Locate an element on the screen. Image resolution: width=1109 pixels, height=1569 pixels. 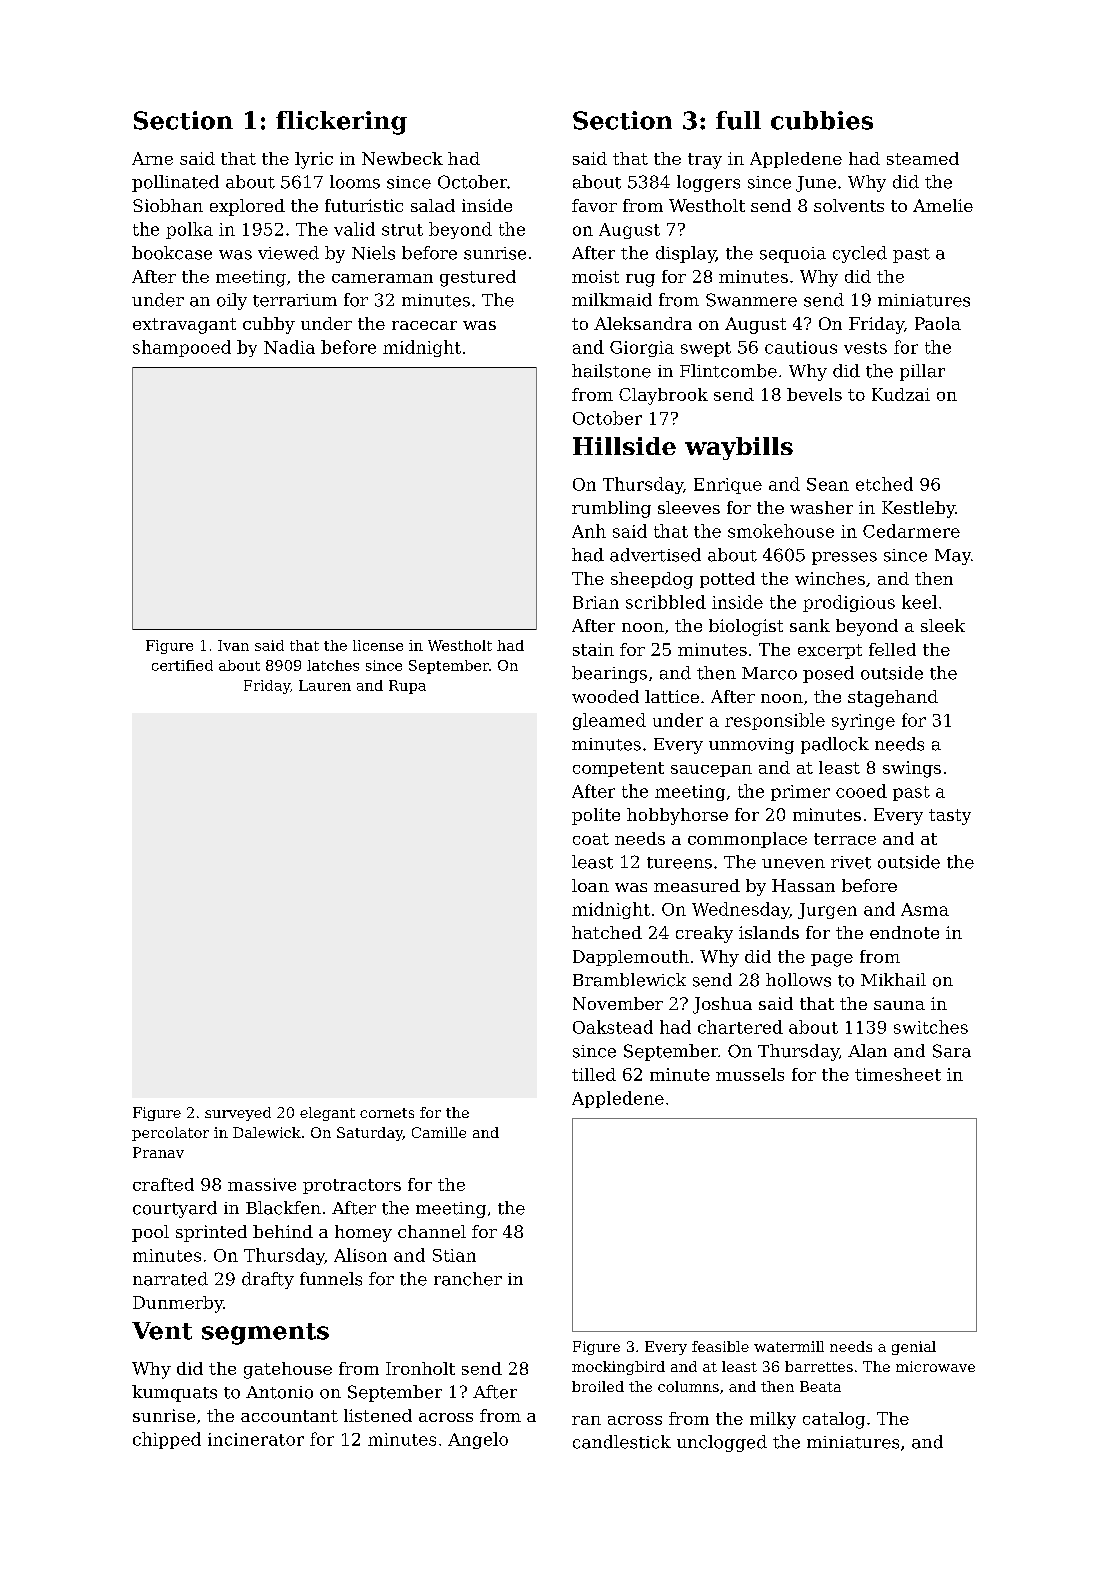
terrarium is located at coordinates (295, 300).
